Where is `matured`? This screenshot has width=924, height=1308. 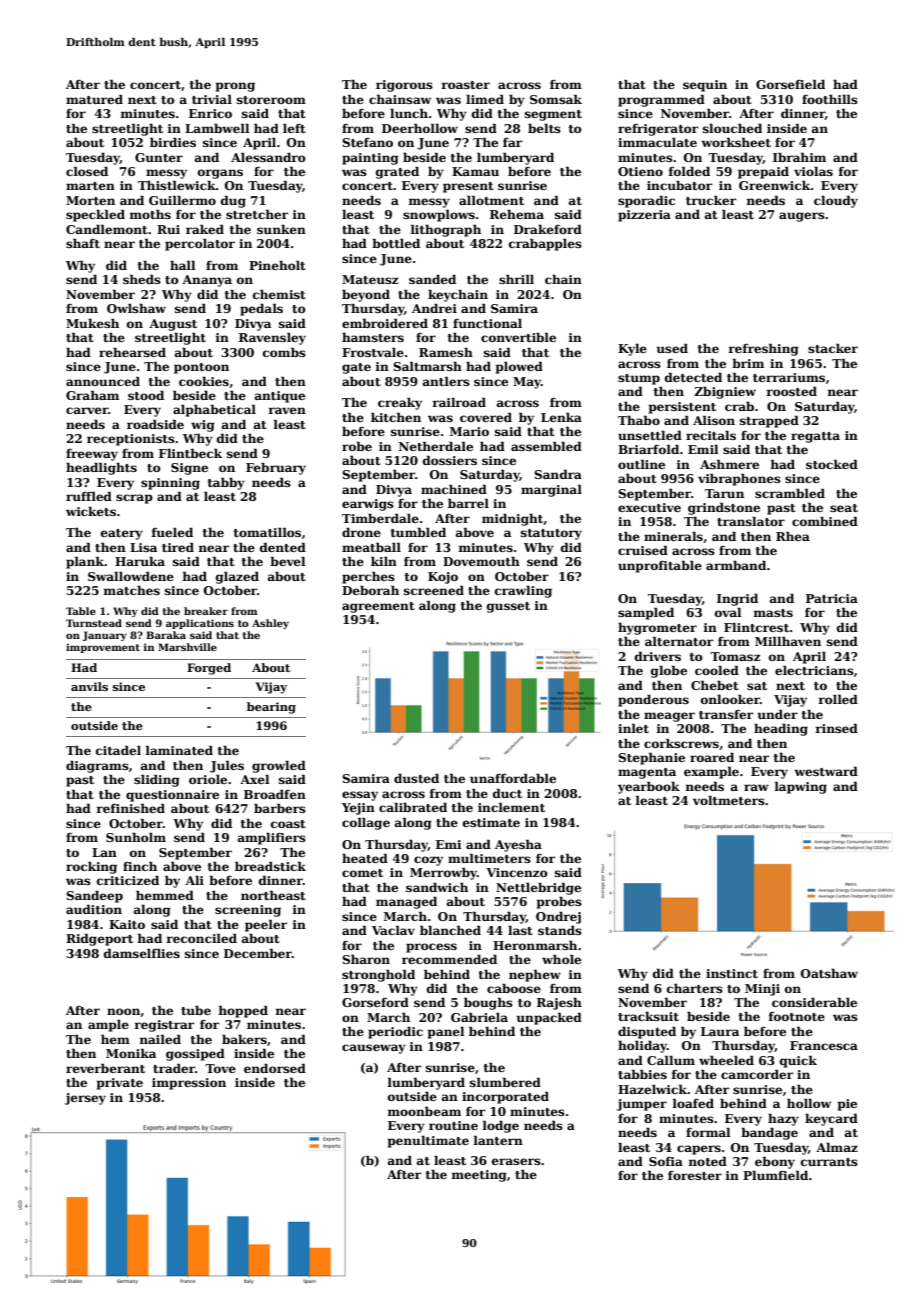
matured is located at coordinates (94, 99).
